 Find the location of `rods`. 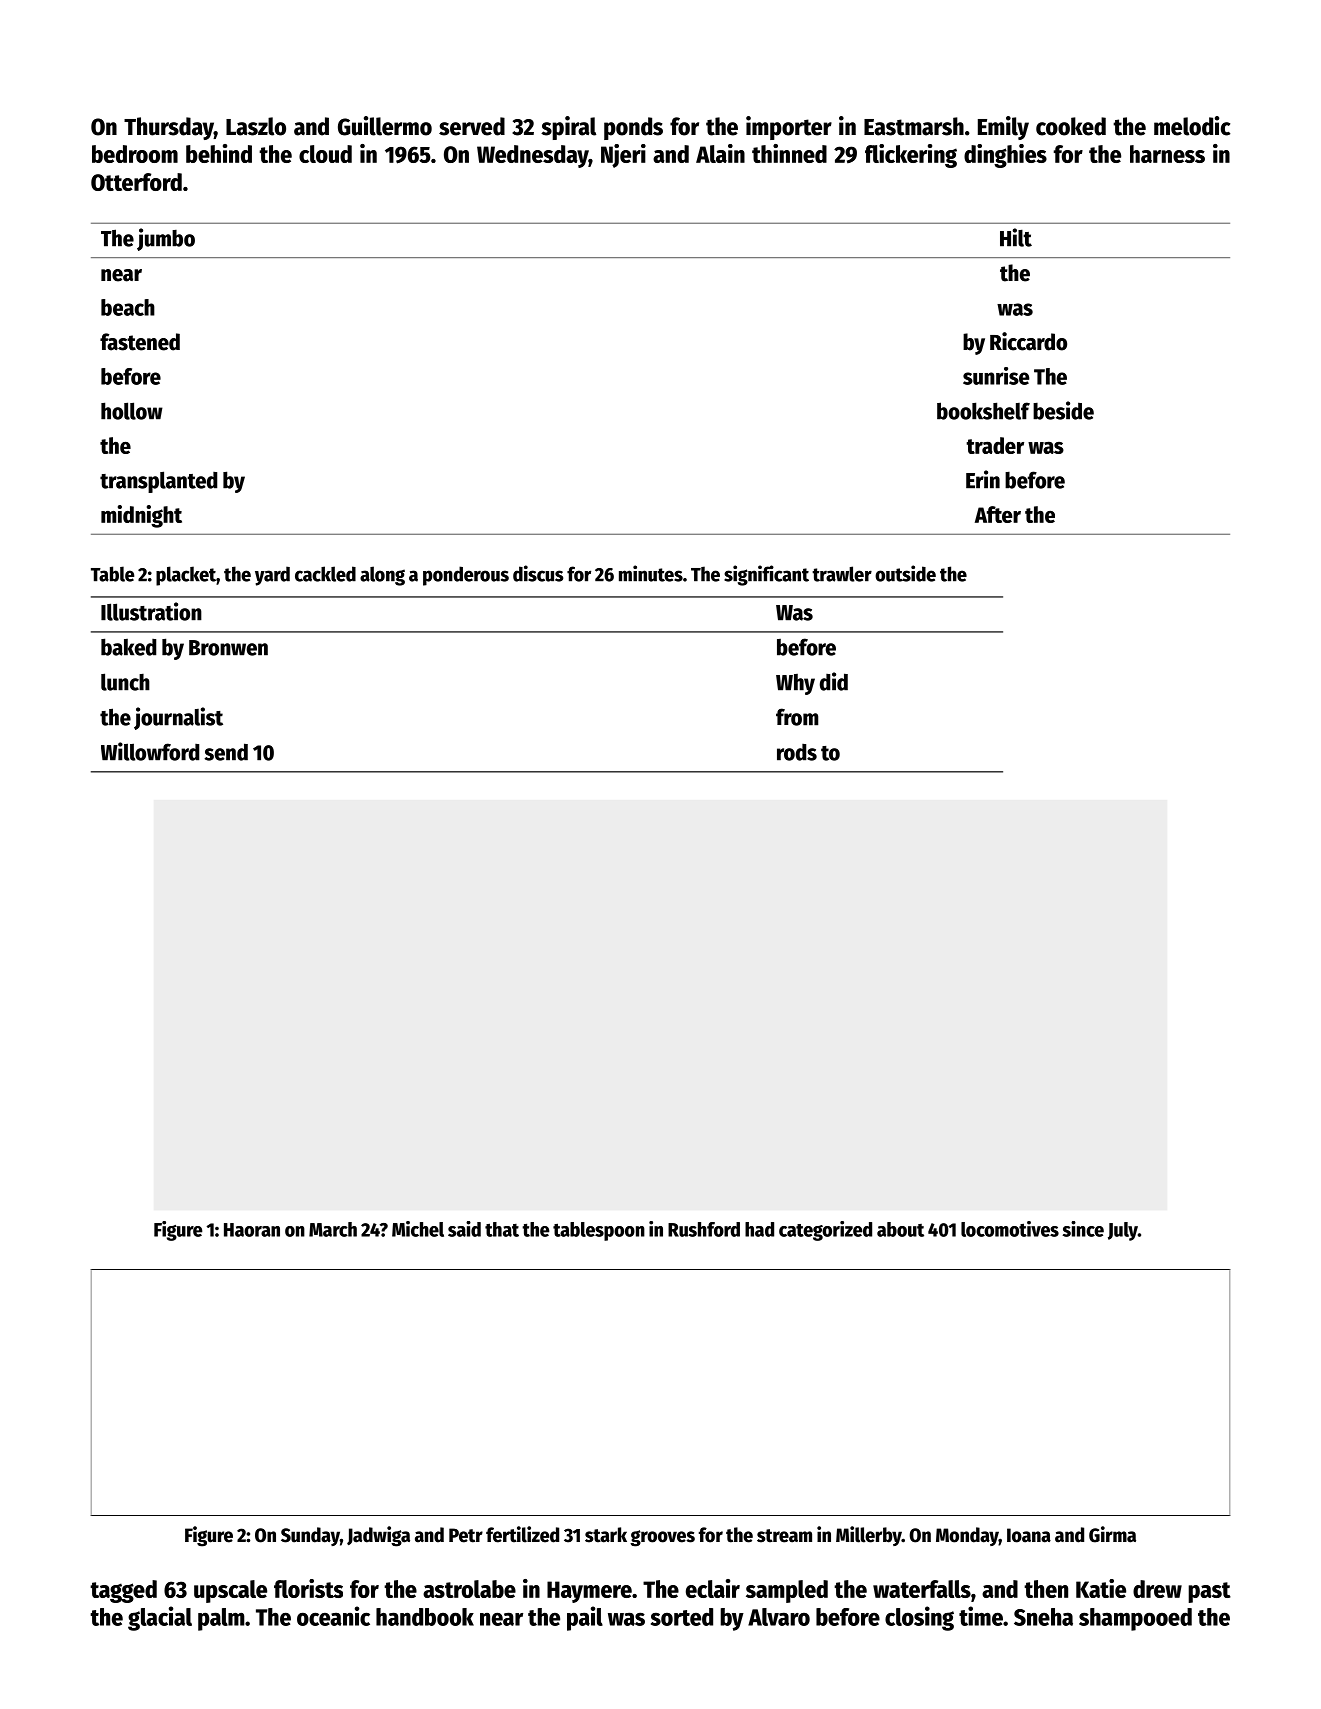

rods is located at coordinates (797, 752).
